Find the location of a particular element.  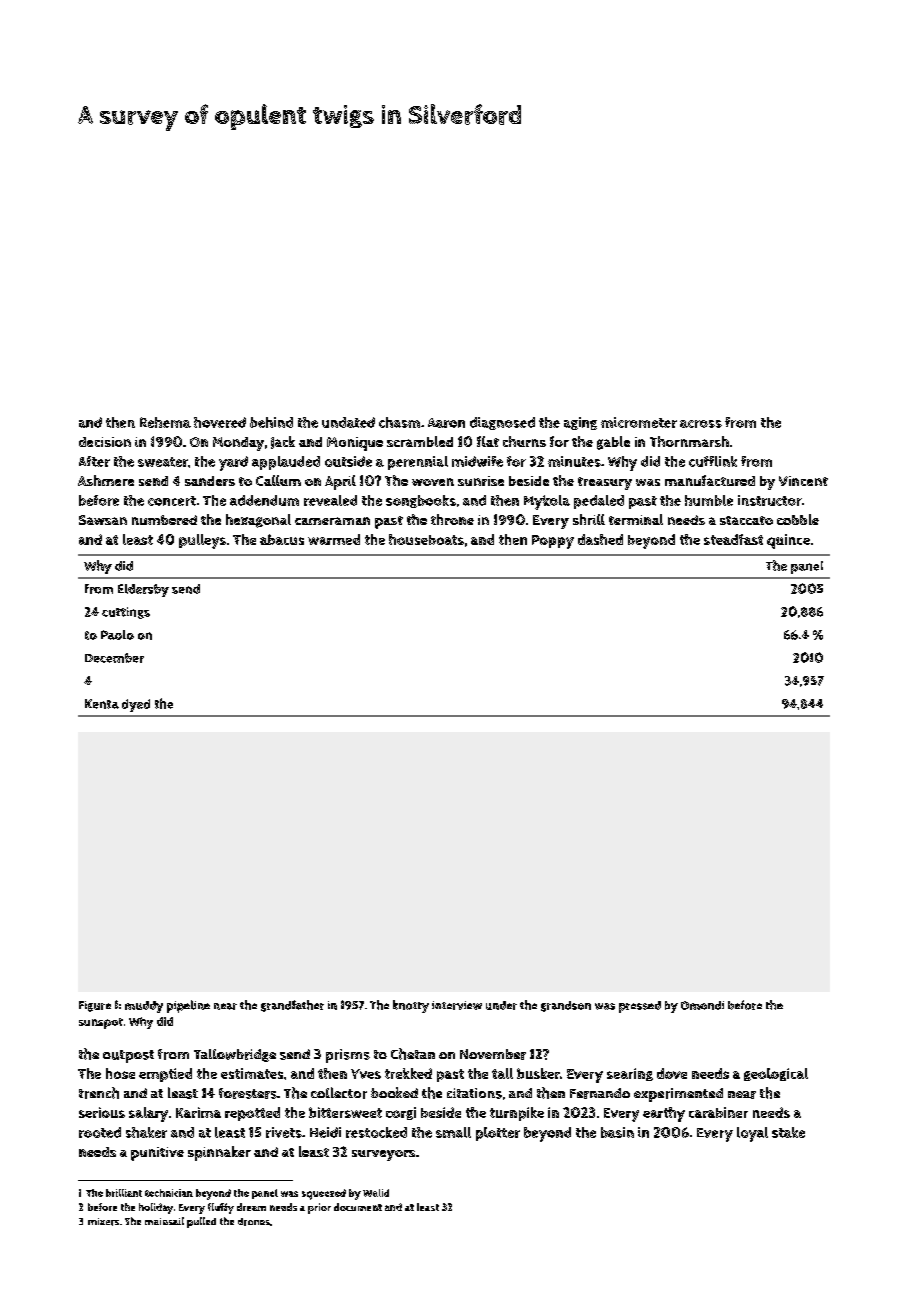

Vincent is located at coordinates (803, 481).
